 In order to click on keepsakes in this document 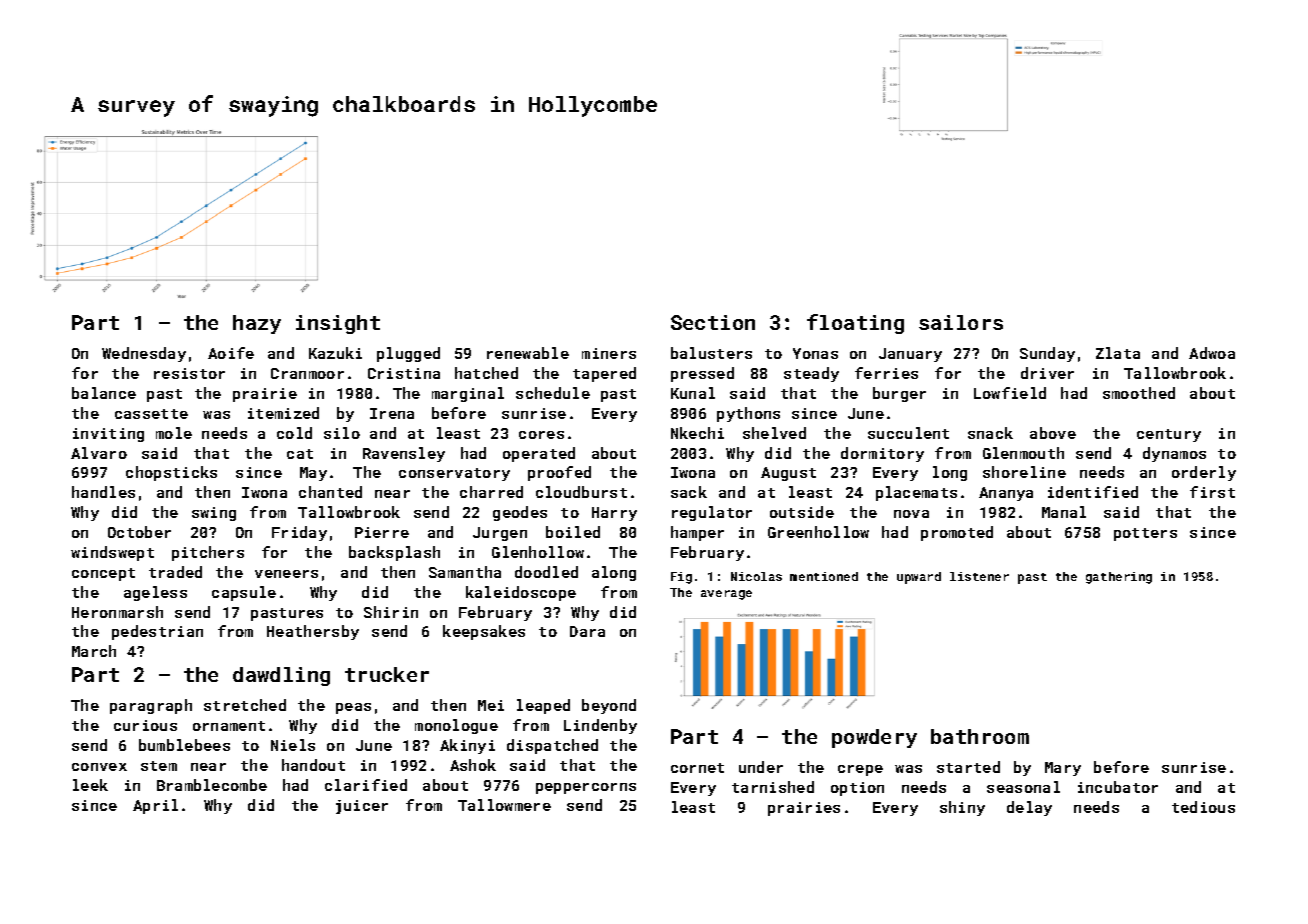, I will do `click(484, 632)`.
